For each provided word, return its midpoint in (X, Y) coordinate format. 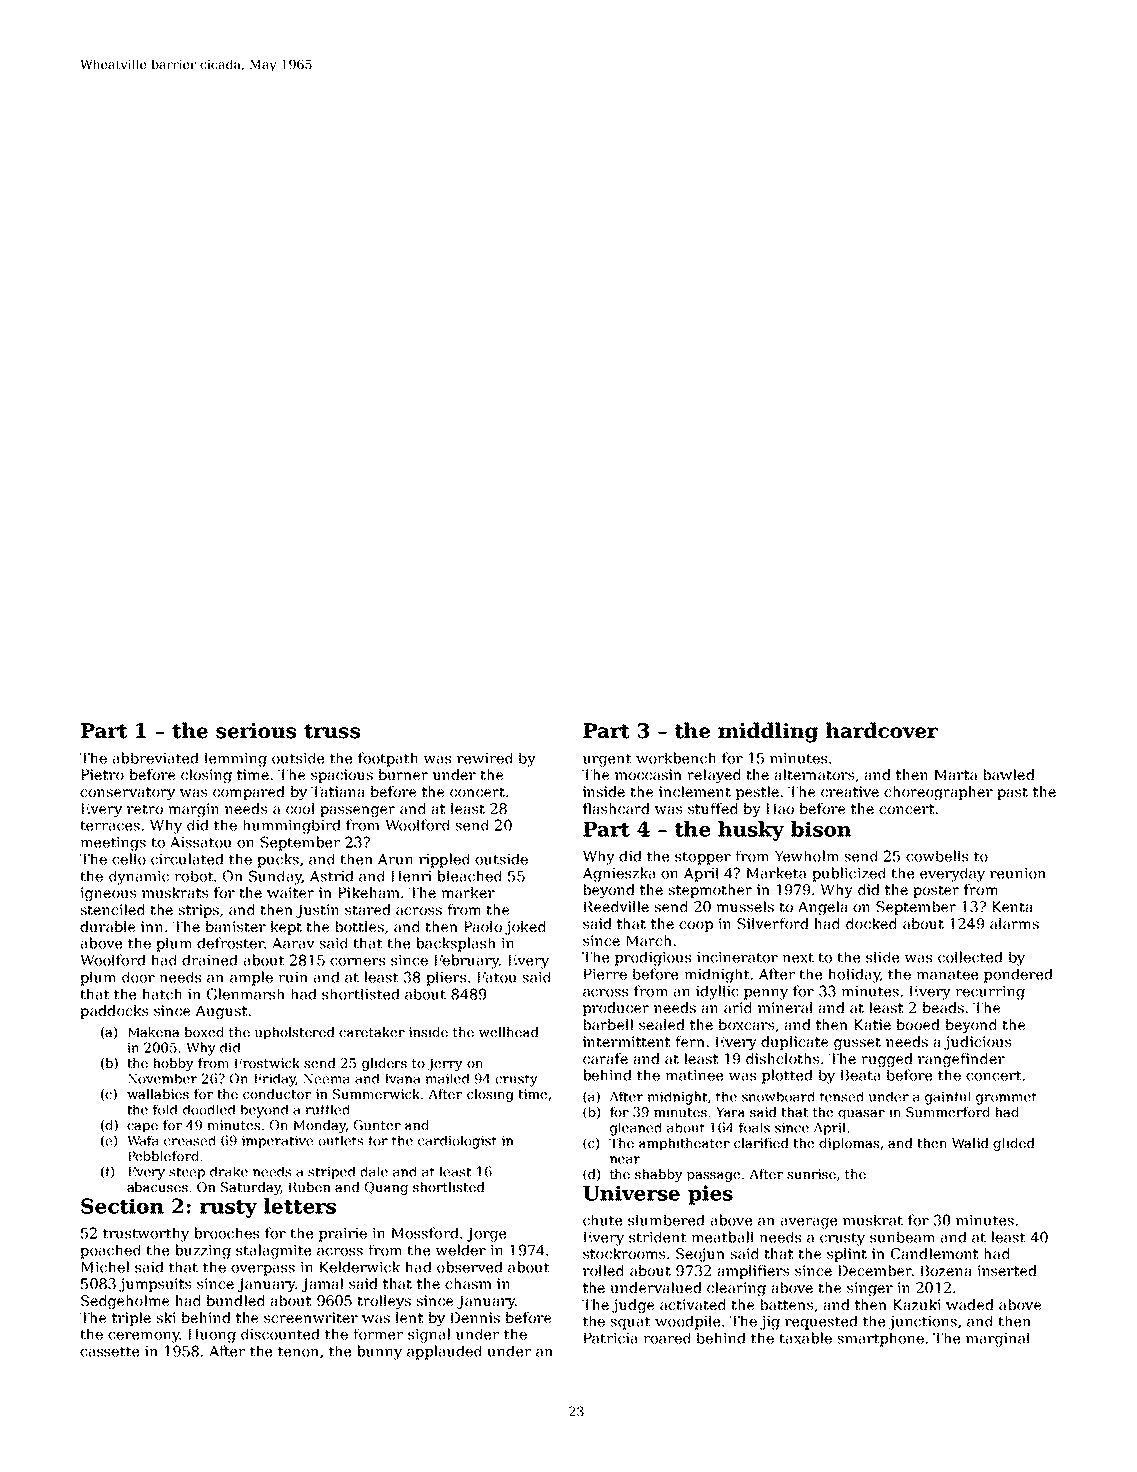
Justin (317, 911)
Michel (105, 1267)
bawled (1009, 774)
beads (943, 1007)
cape (142, 1128)
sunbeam (902, 1237)
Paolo (483, 926)
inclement (695, 791)
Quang (386, 1188)
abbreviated (155, 758)
